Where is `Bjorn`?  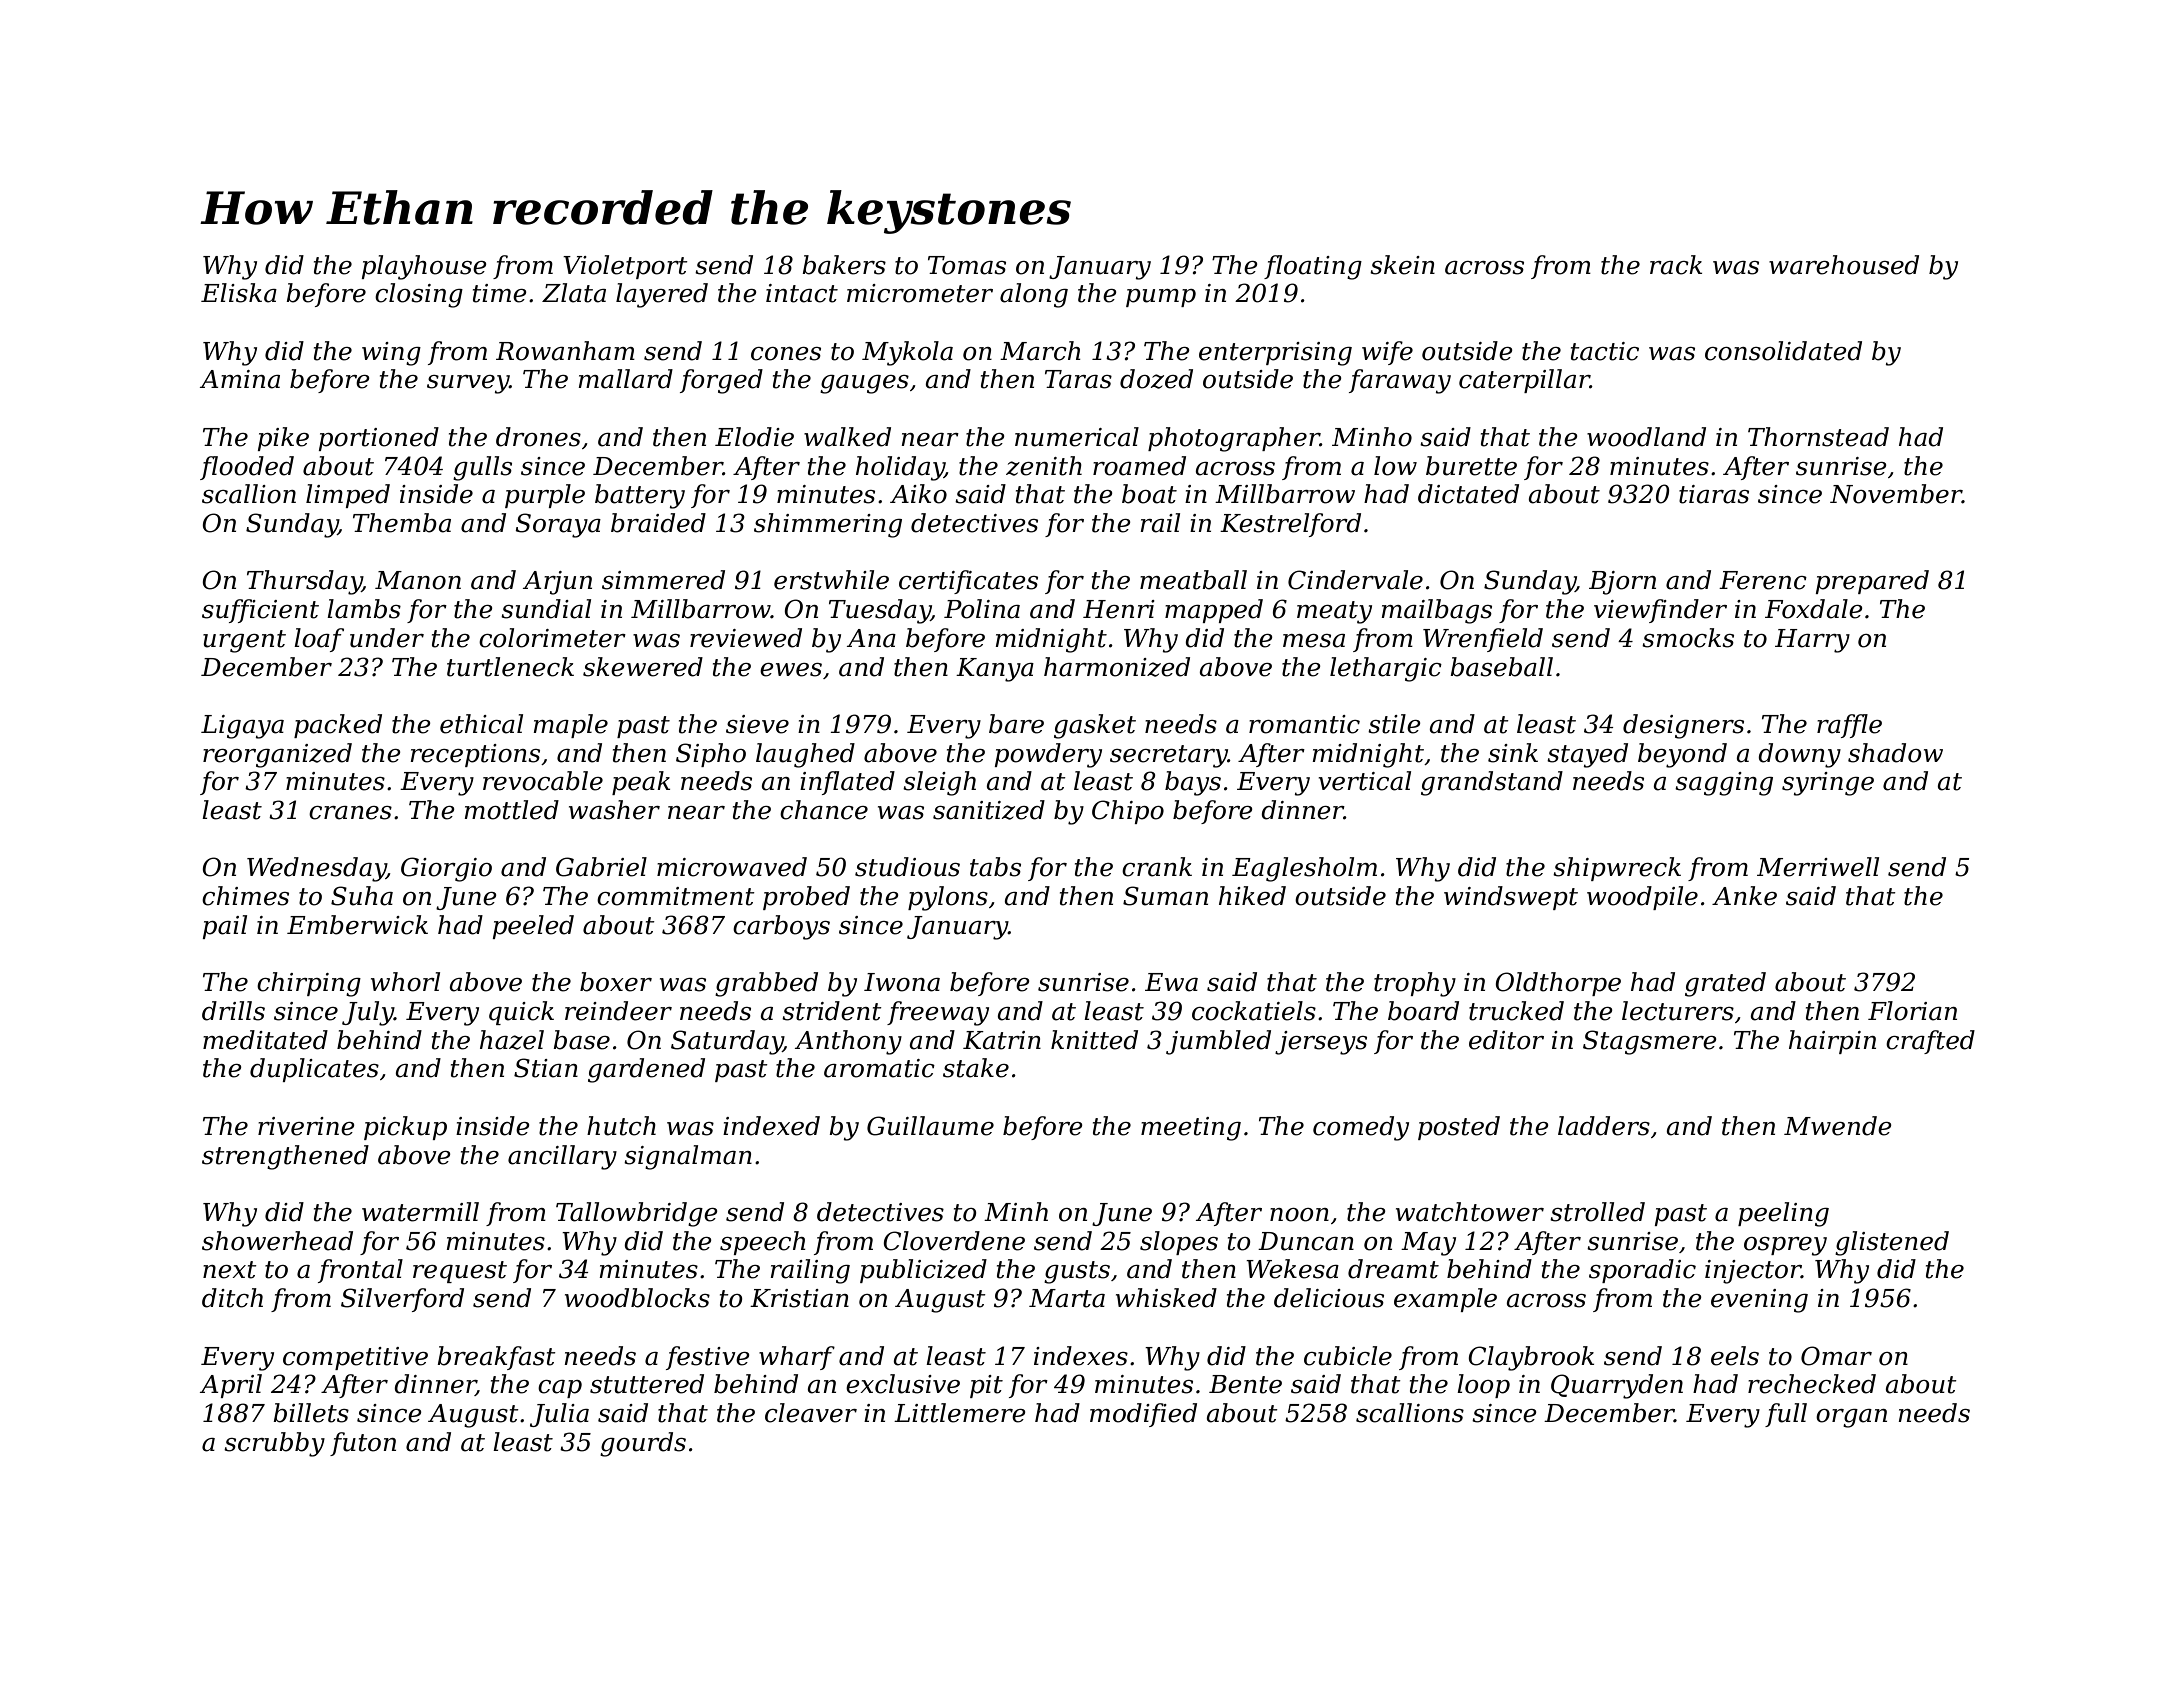
Bjorn is located at coordinates (1622, 583).
